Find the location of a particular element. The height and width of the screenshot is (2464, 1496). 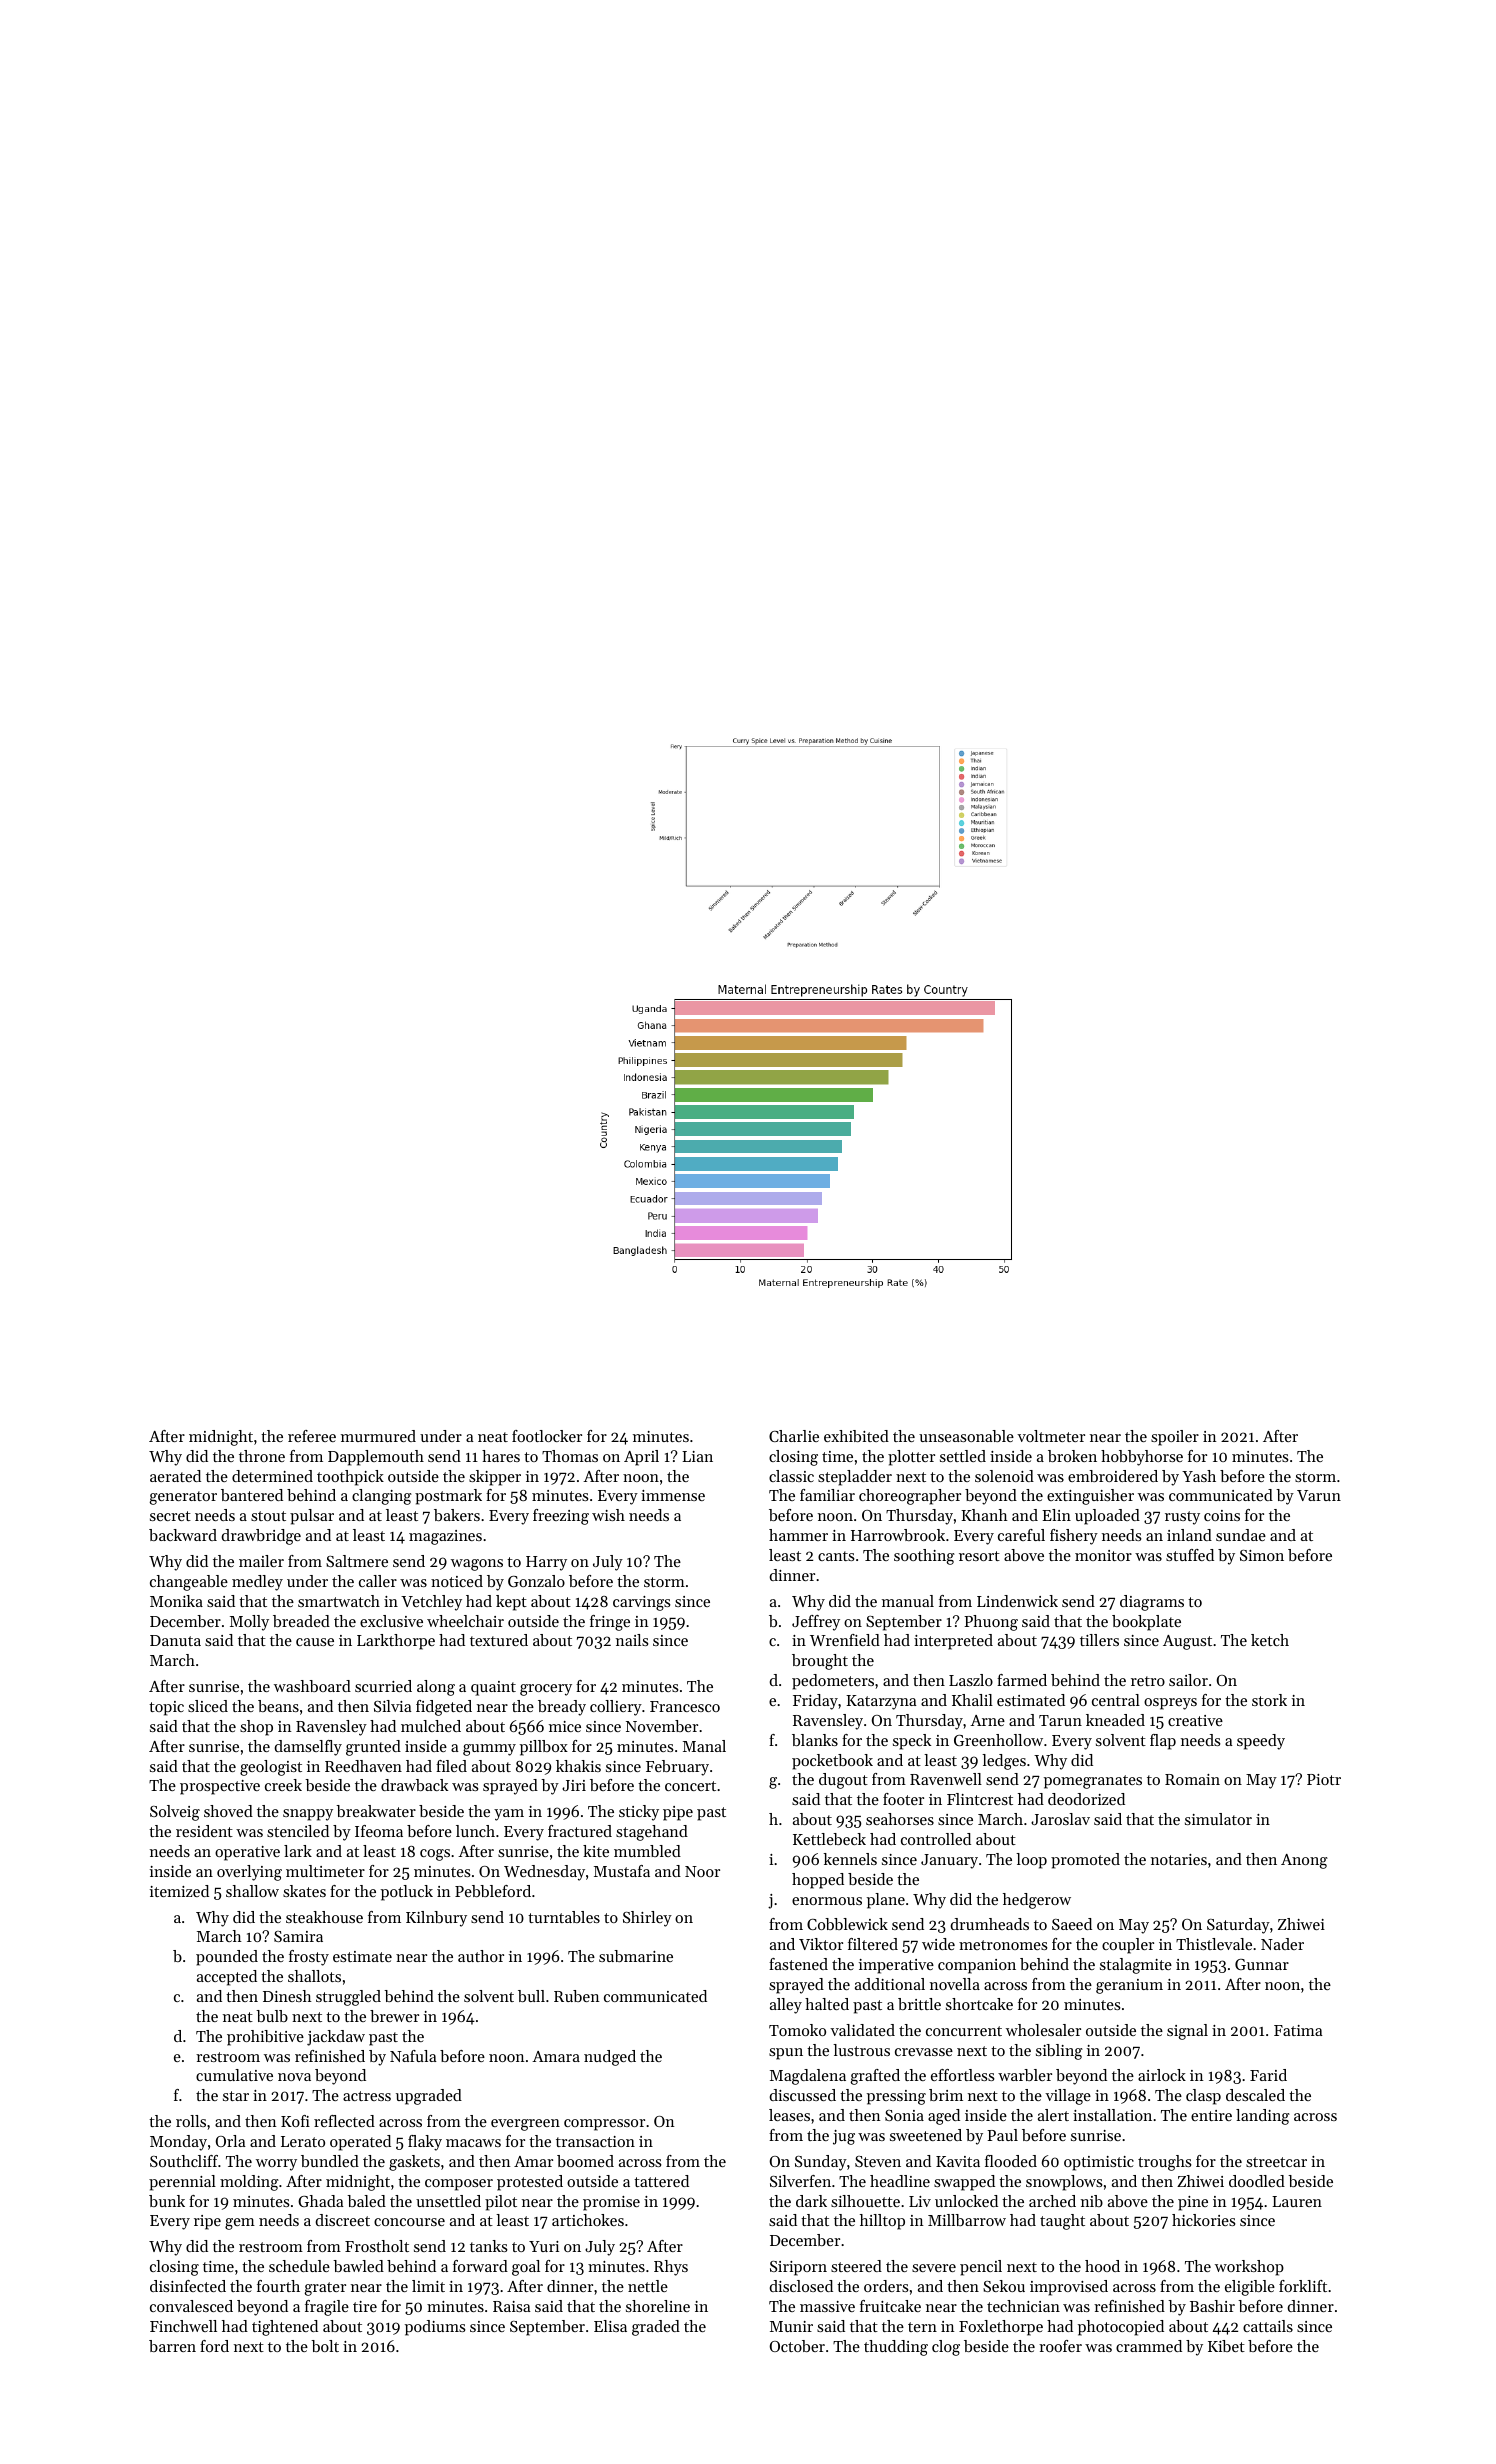

cants is located at coordinates (836, 1556).
